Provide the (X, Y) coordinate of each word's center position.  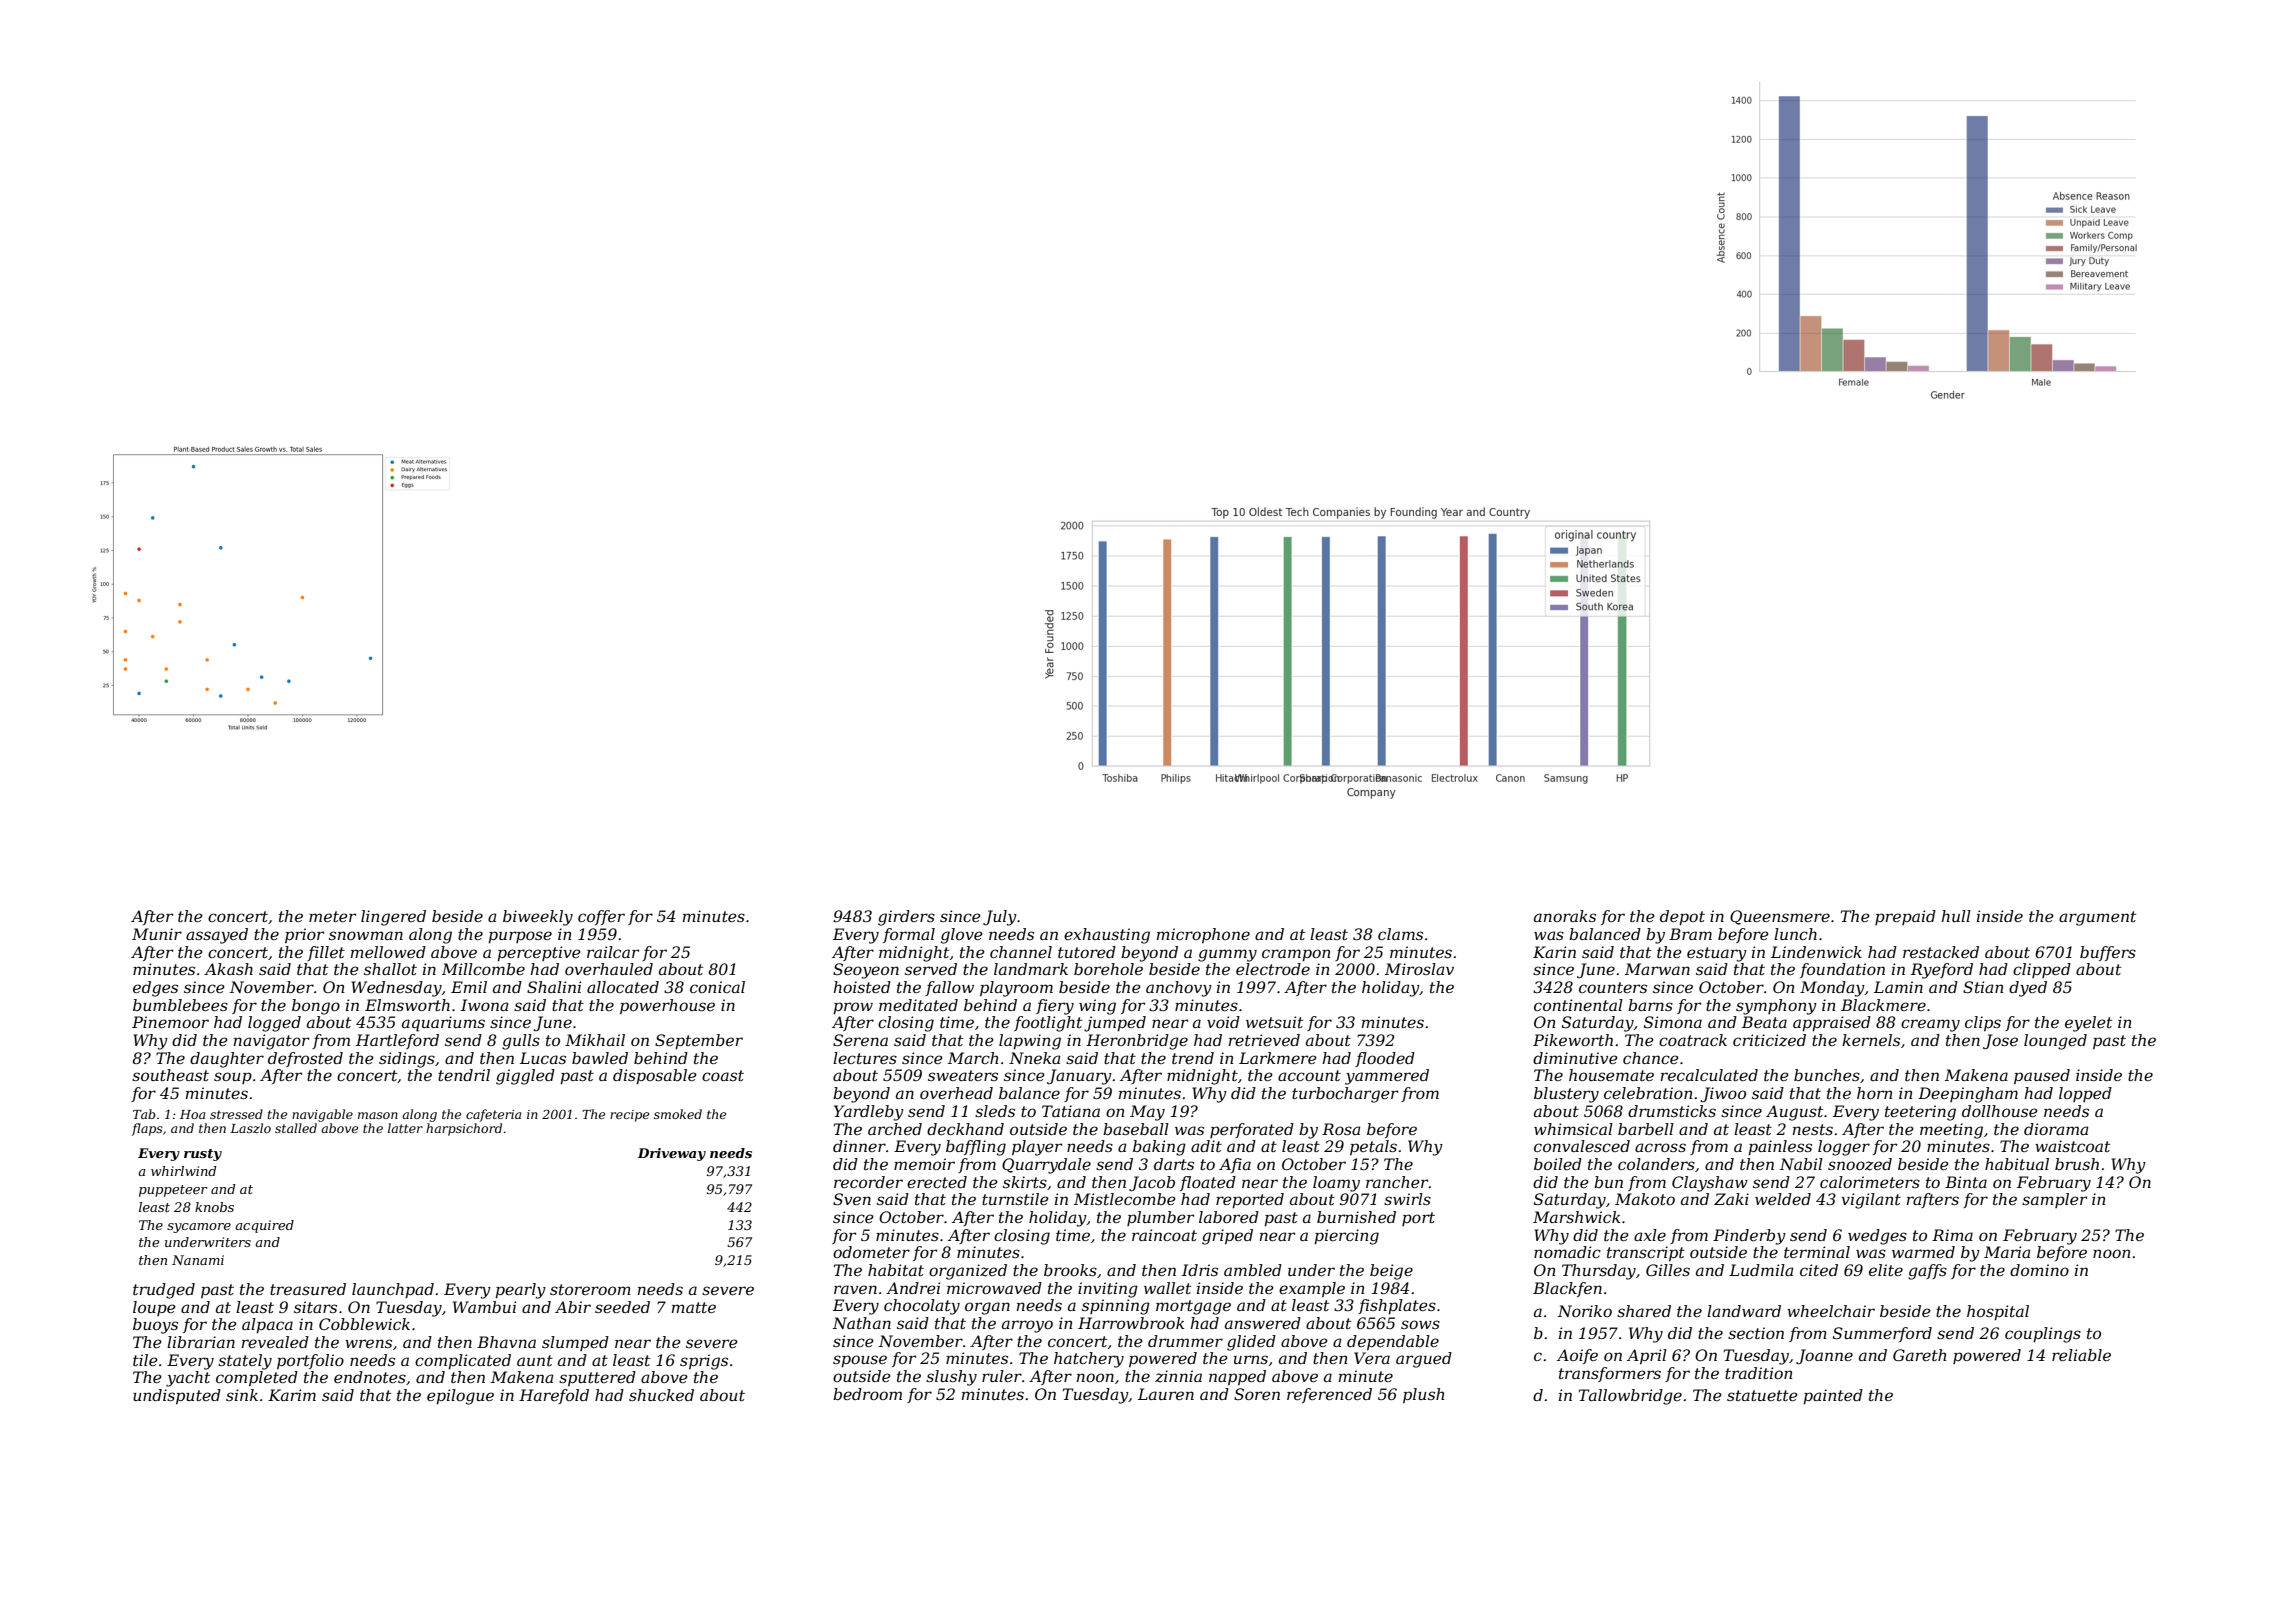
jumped (1115, 1024)
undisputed (177, 1396)
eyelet (2088, 1024)
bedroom (867, 1394)
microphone (1203, 935)
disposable (655, 1077)
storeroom (590, 1289)
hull (1956, 916)
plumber (1160, 1218)
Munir (157, 934)
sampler (2054, 1200)
